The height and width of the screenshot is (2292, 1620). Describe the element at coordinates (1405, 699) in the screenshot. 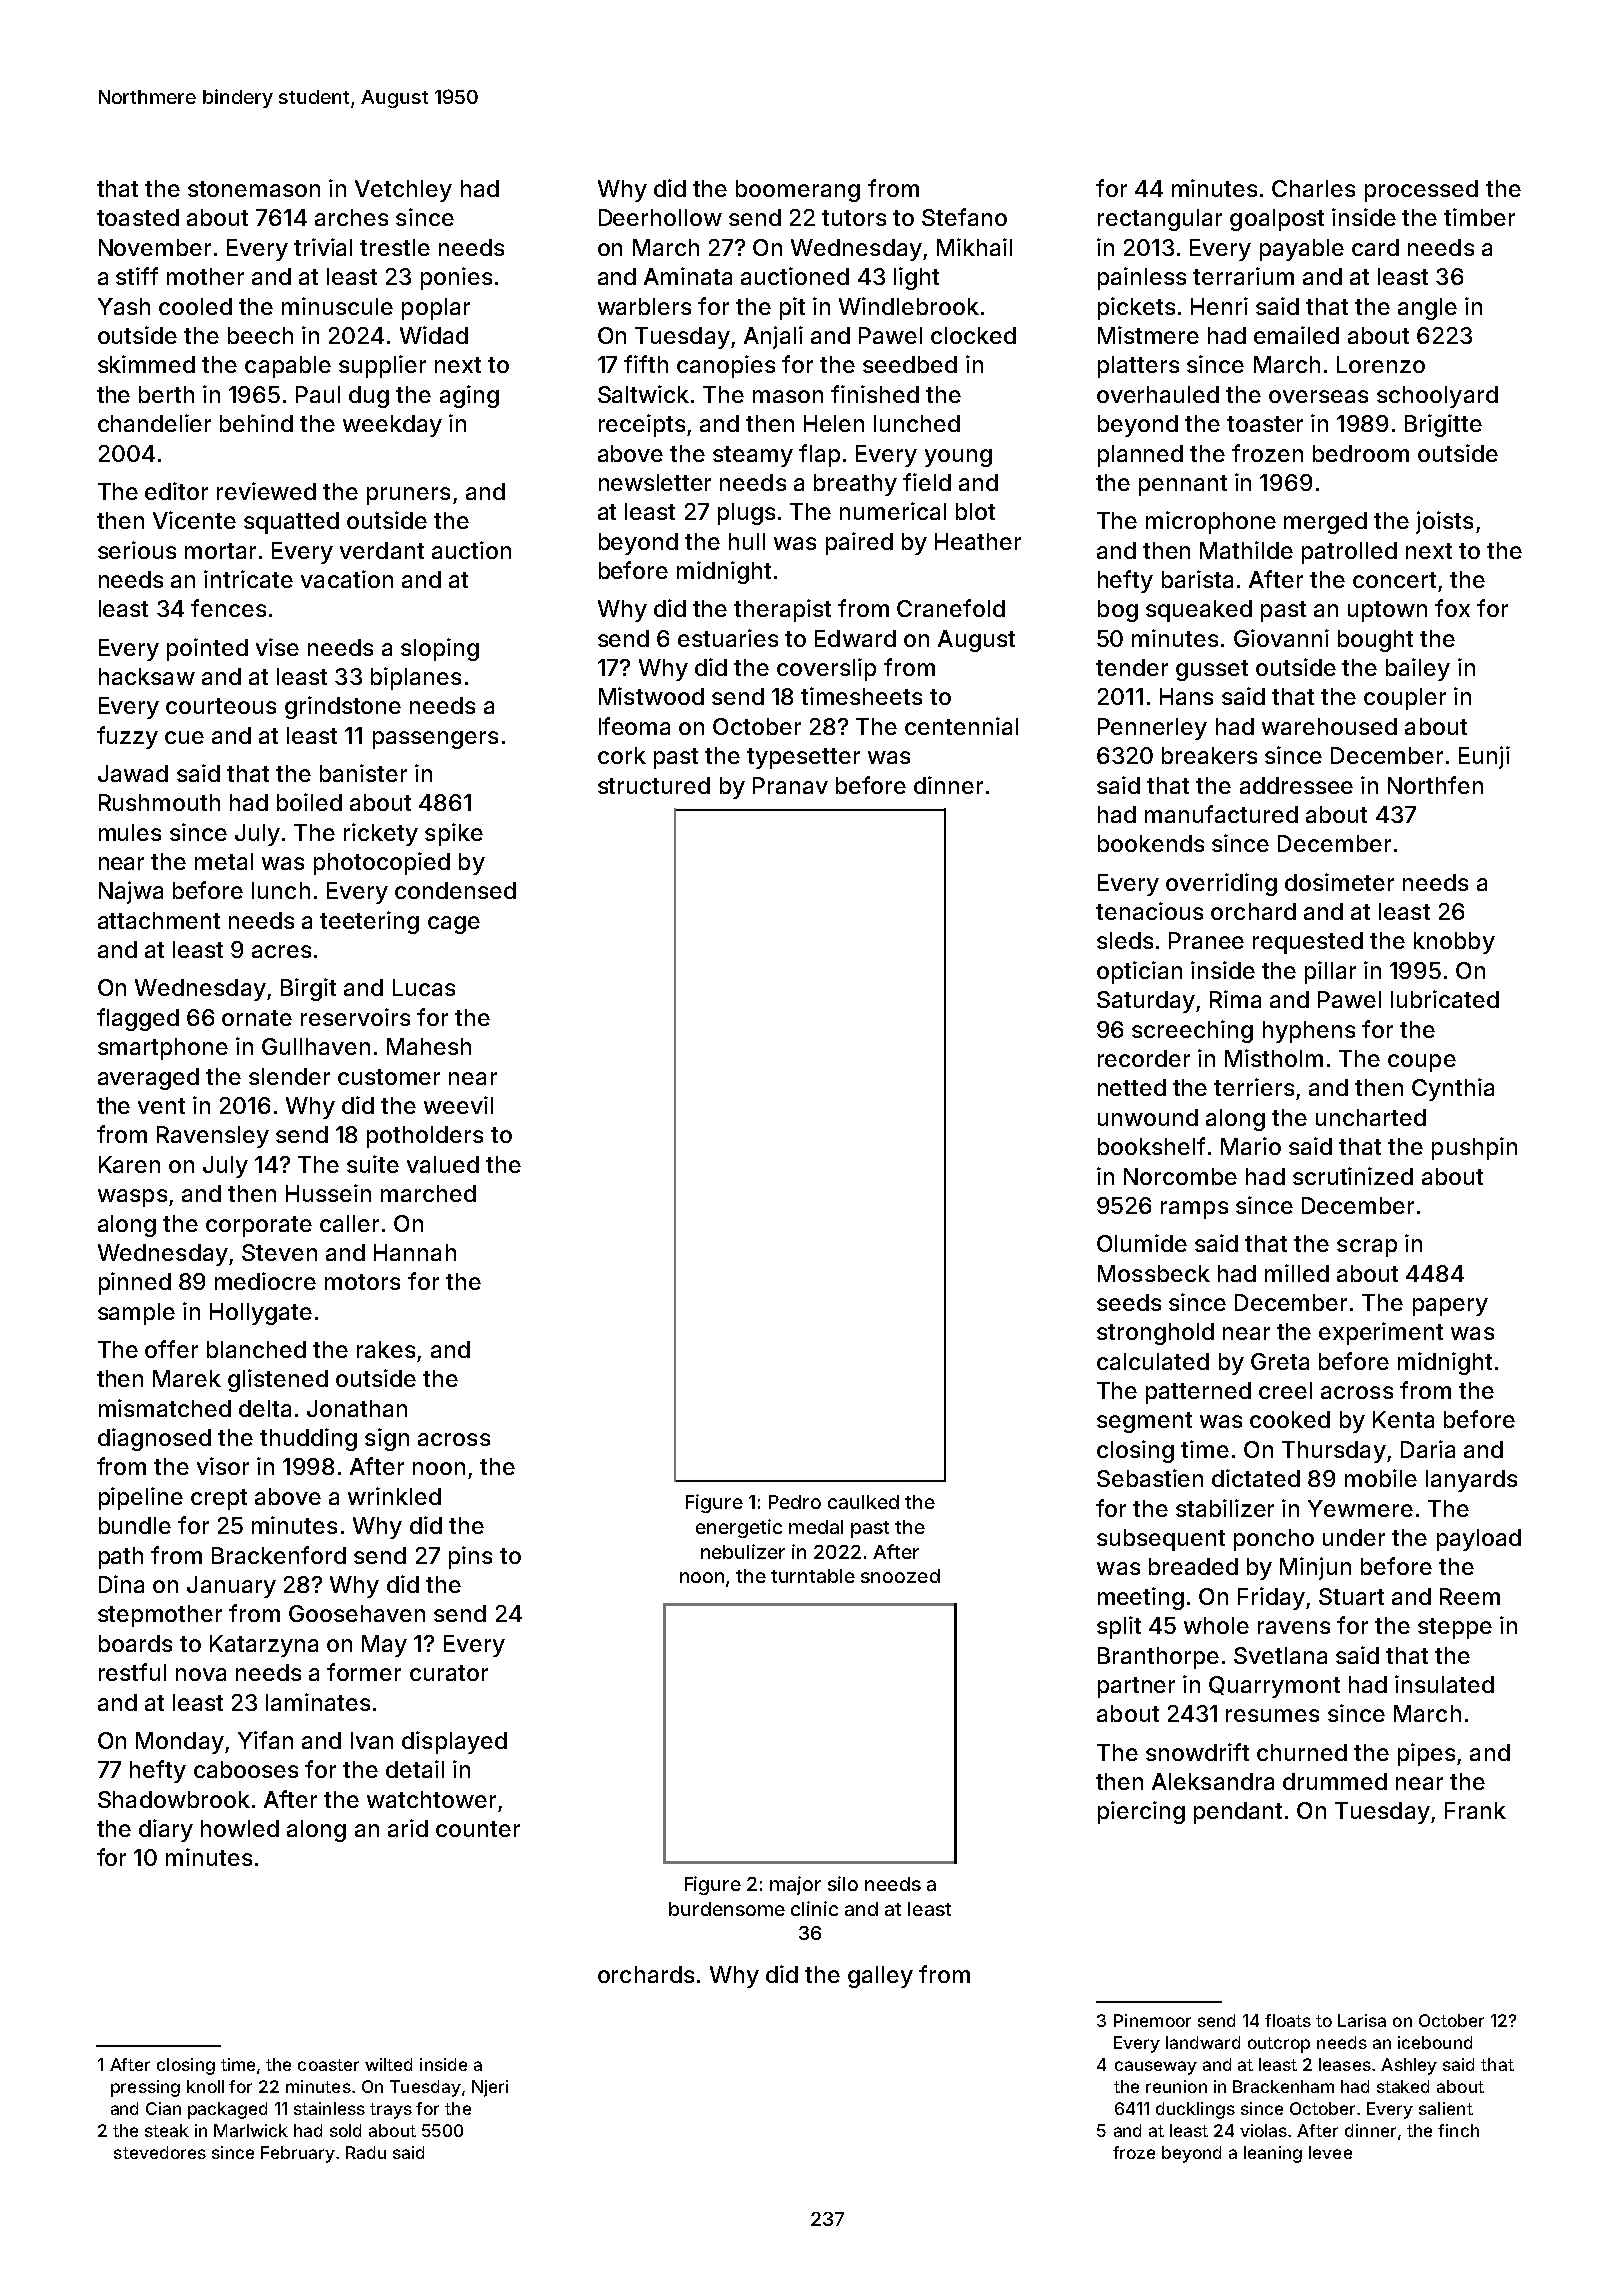

I see `coupler` at that location.
